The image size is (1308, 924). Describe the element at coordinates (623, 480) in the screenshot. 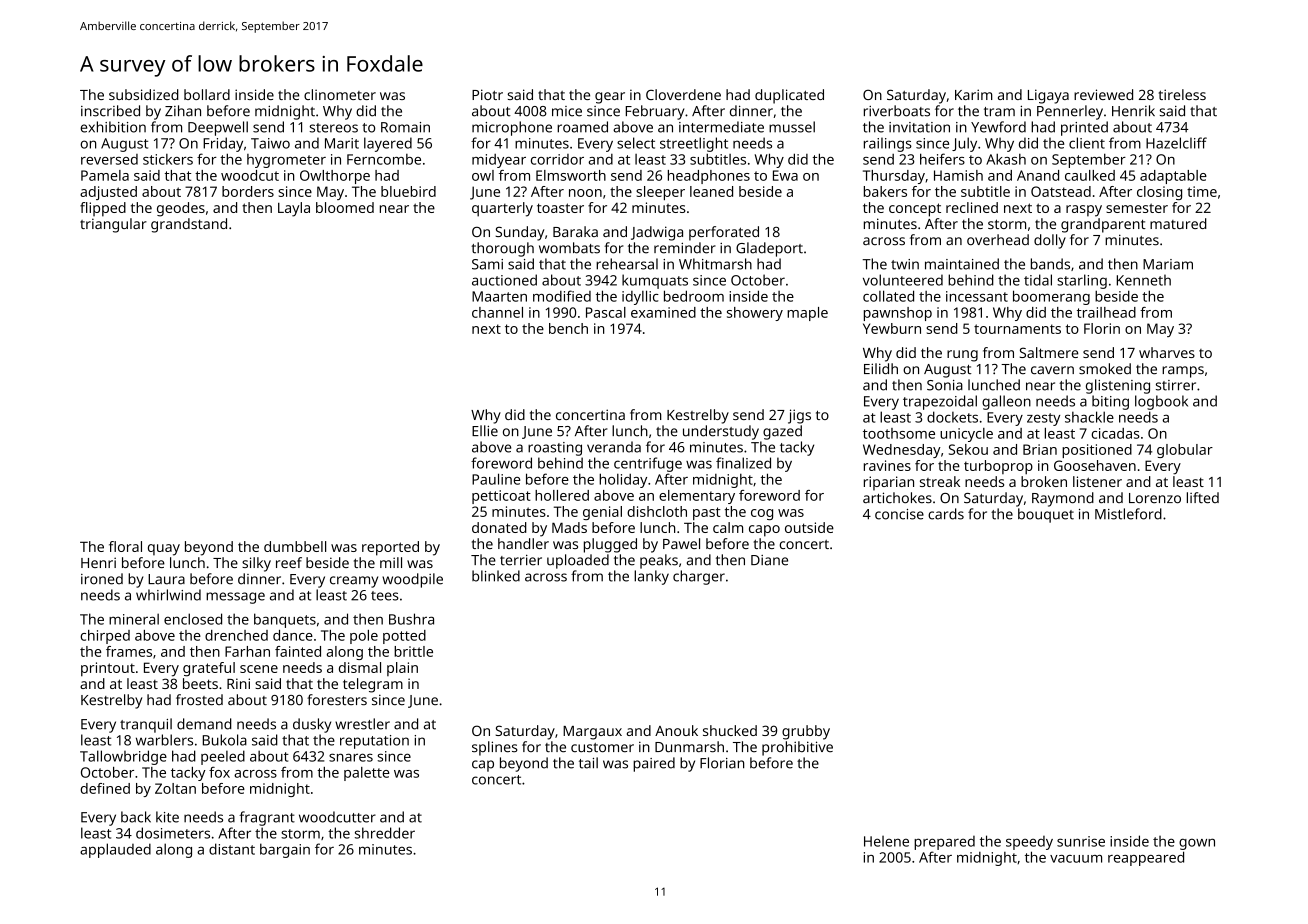

I see `holiday` at that location.
